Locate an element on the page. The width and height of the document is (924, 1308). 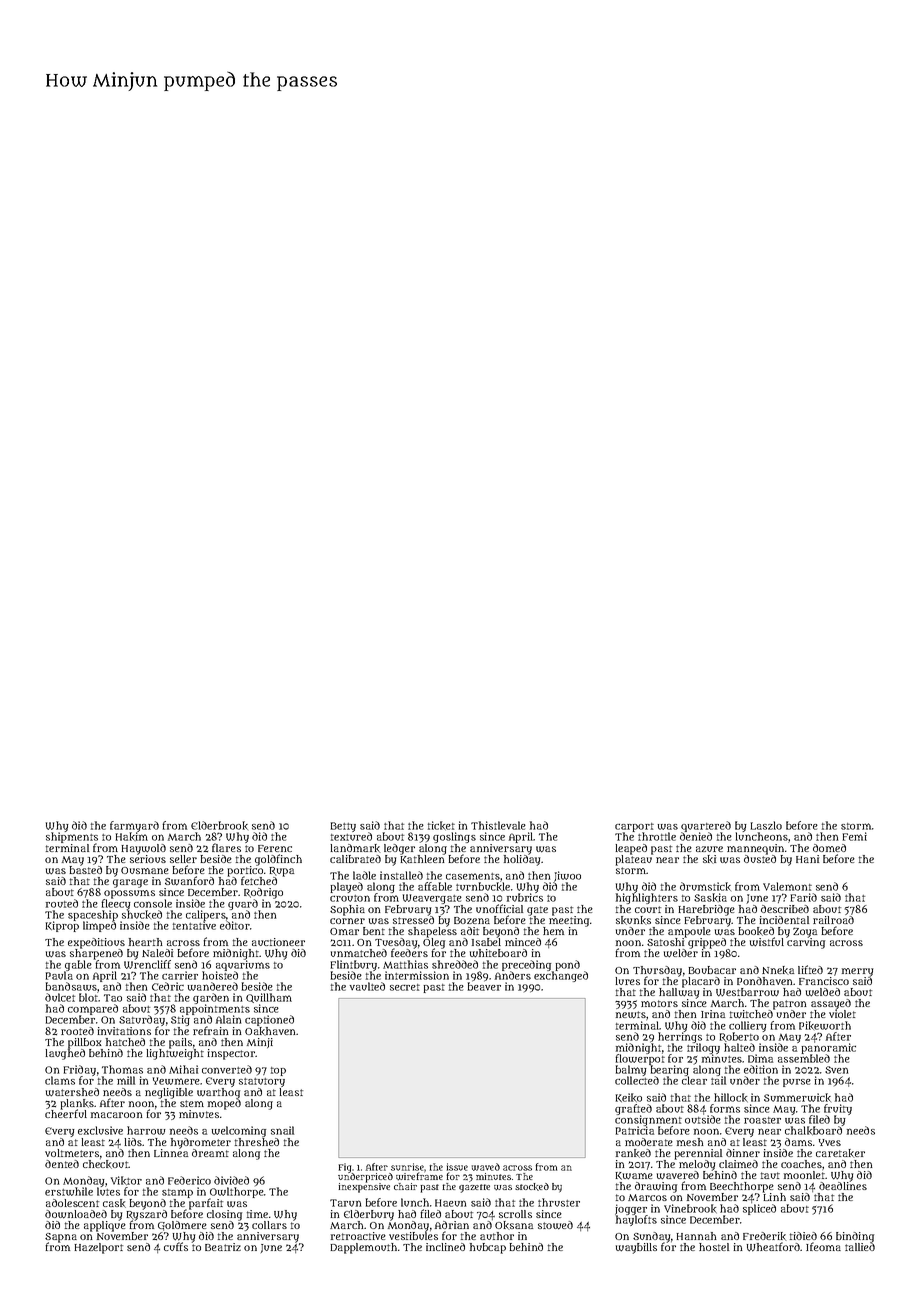
erstwhile is located at coordinates (69, 1191).
